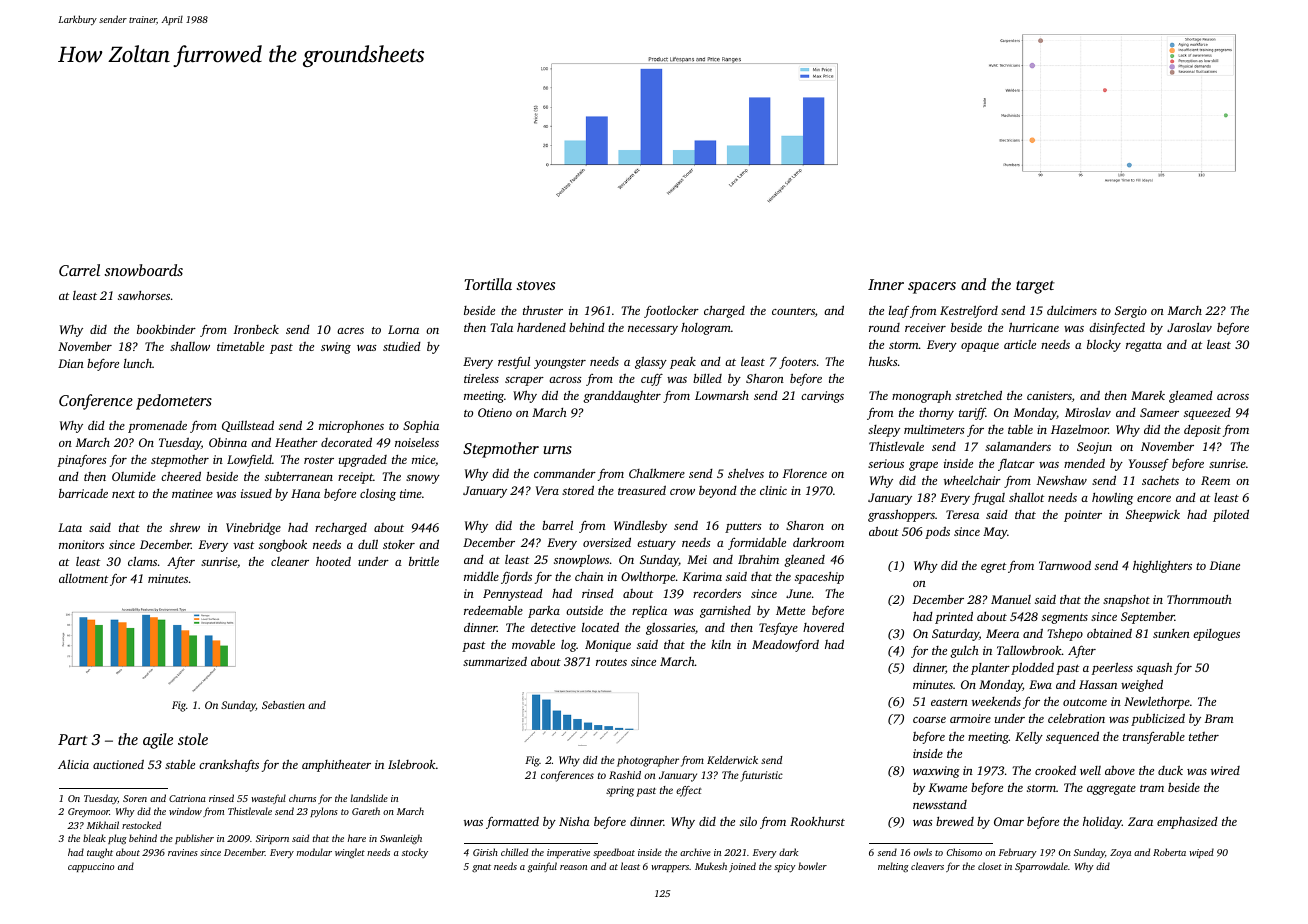 The image size is (1308, 924). I want to click on thorny, so click(936, 413).
